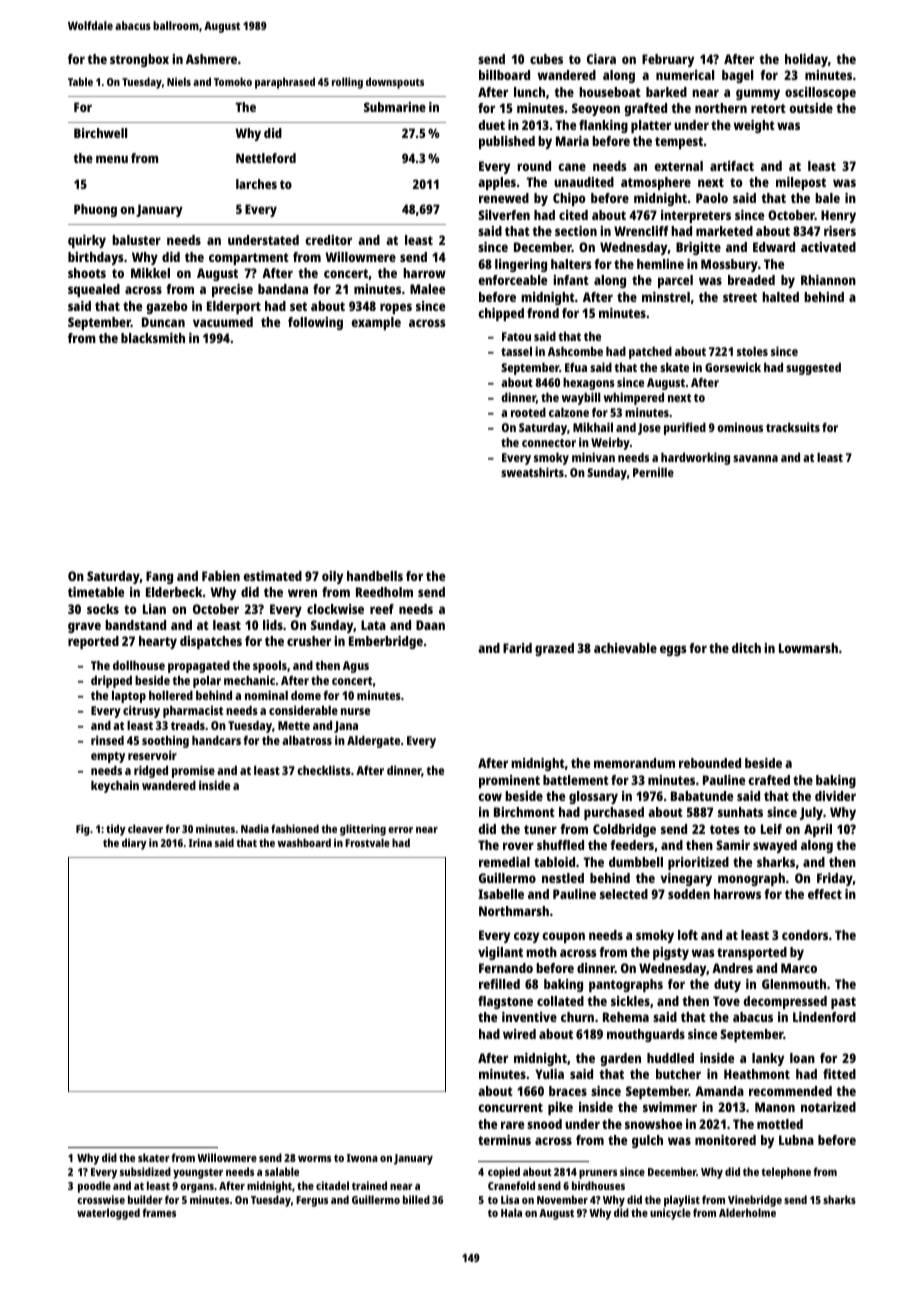 The height and width of the image is (1308, 924). Describe the element at coordinates (554, 649) in the image. I see `grazed` at that location.
